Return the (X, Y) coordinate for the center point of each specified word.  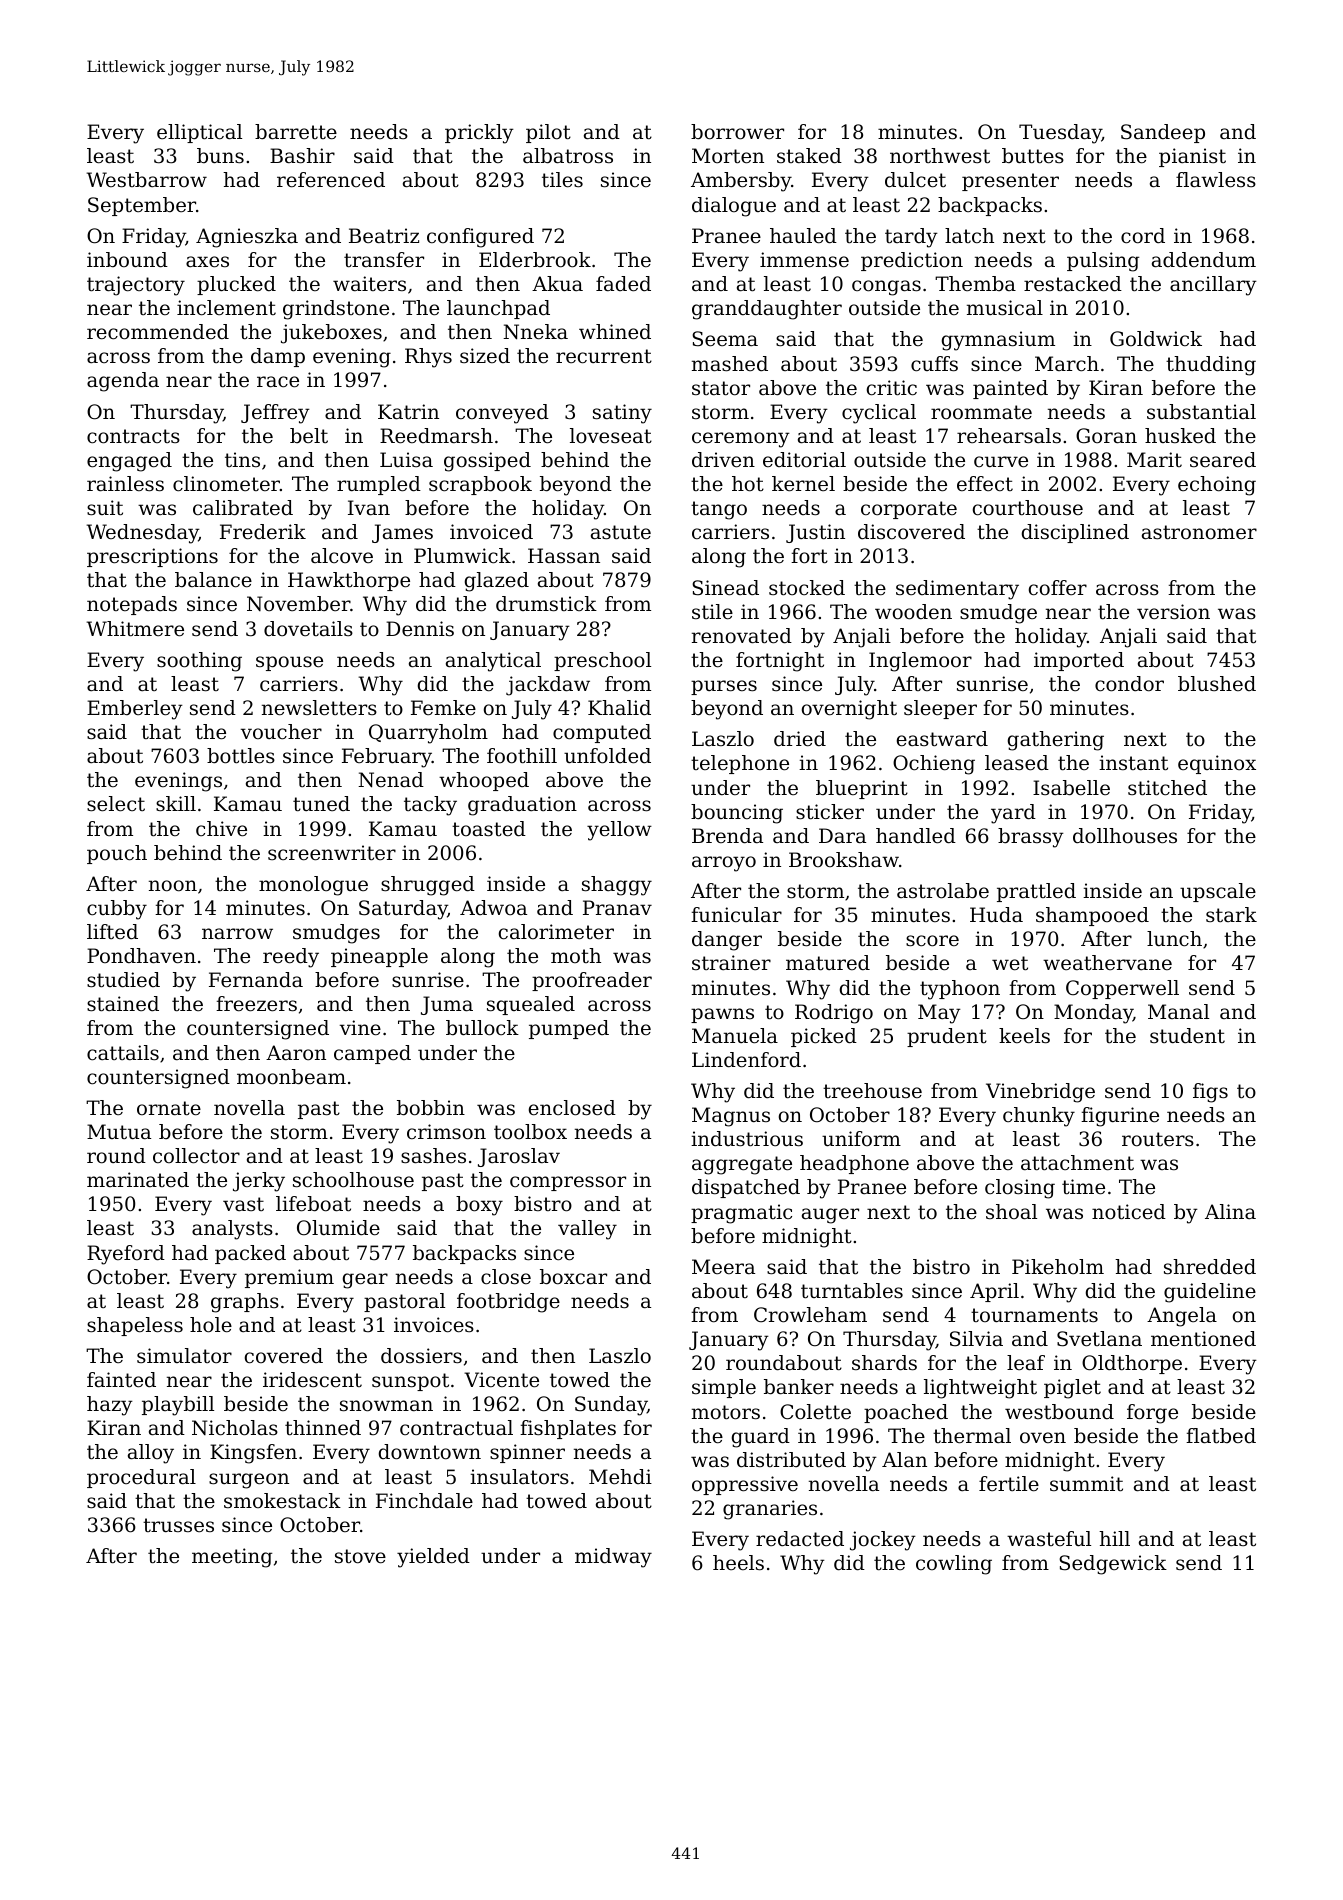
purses (724, 687)
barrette (296, 132)
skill (176, 804)
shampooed (1092, 916)
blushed (1217, 683)
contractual (456, 1428)
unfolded (607, 756)
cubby (117, 910)
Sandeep (1163, 133)
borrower (737, 132)
